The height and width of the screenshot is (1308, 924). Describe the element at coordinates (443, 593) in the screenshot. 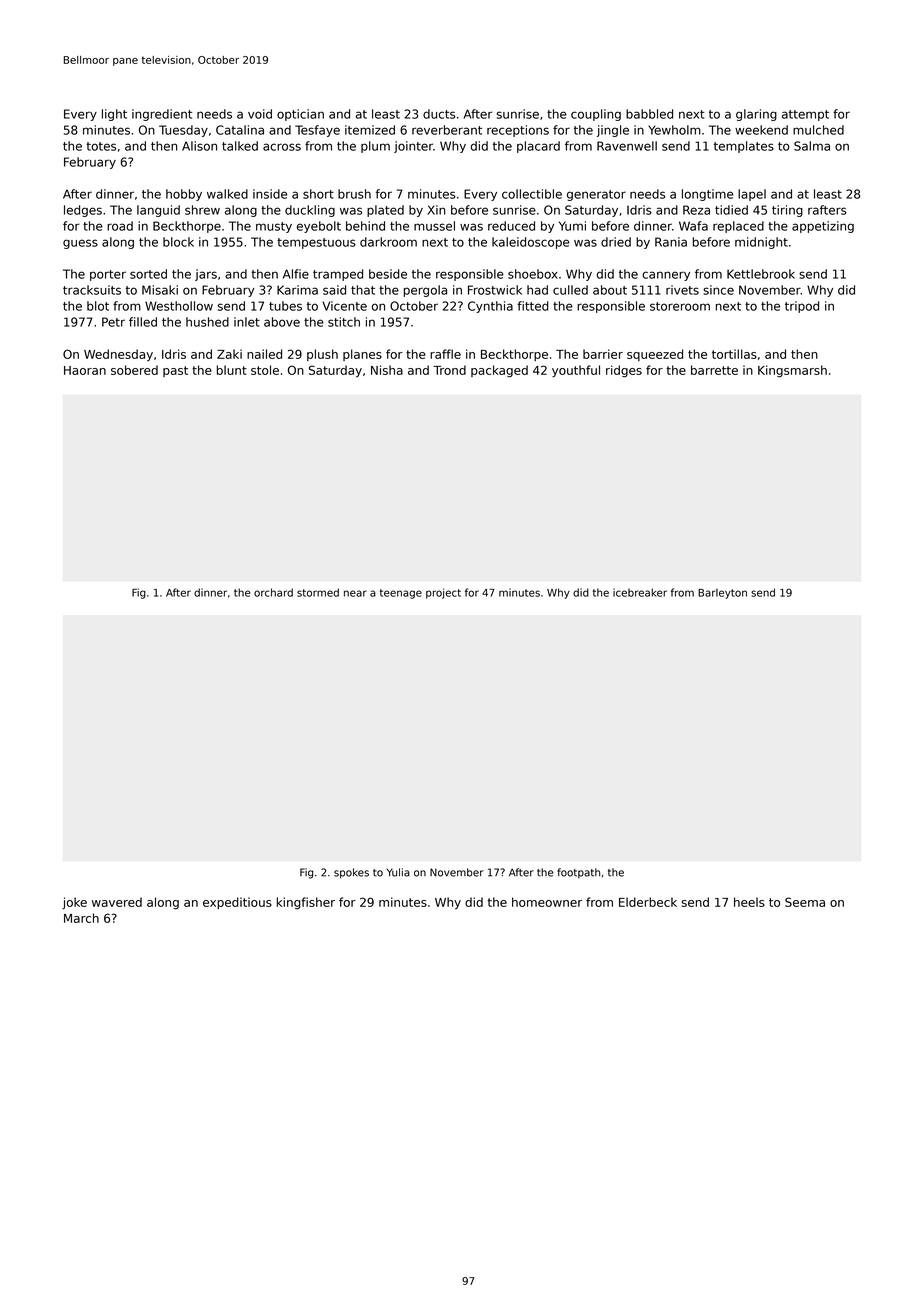

I see `project` at that location.
